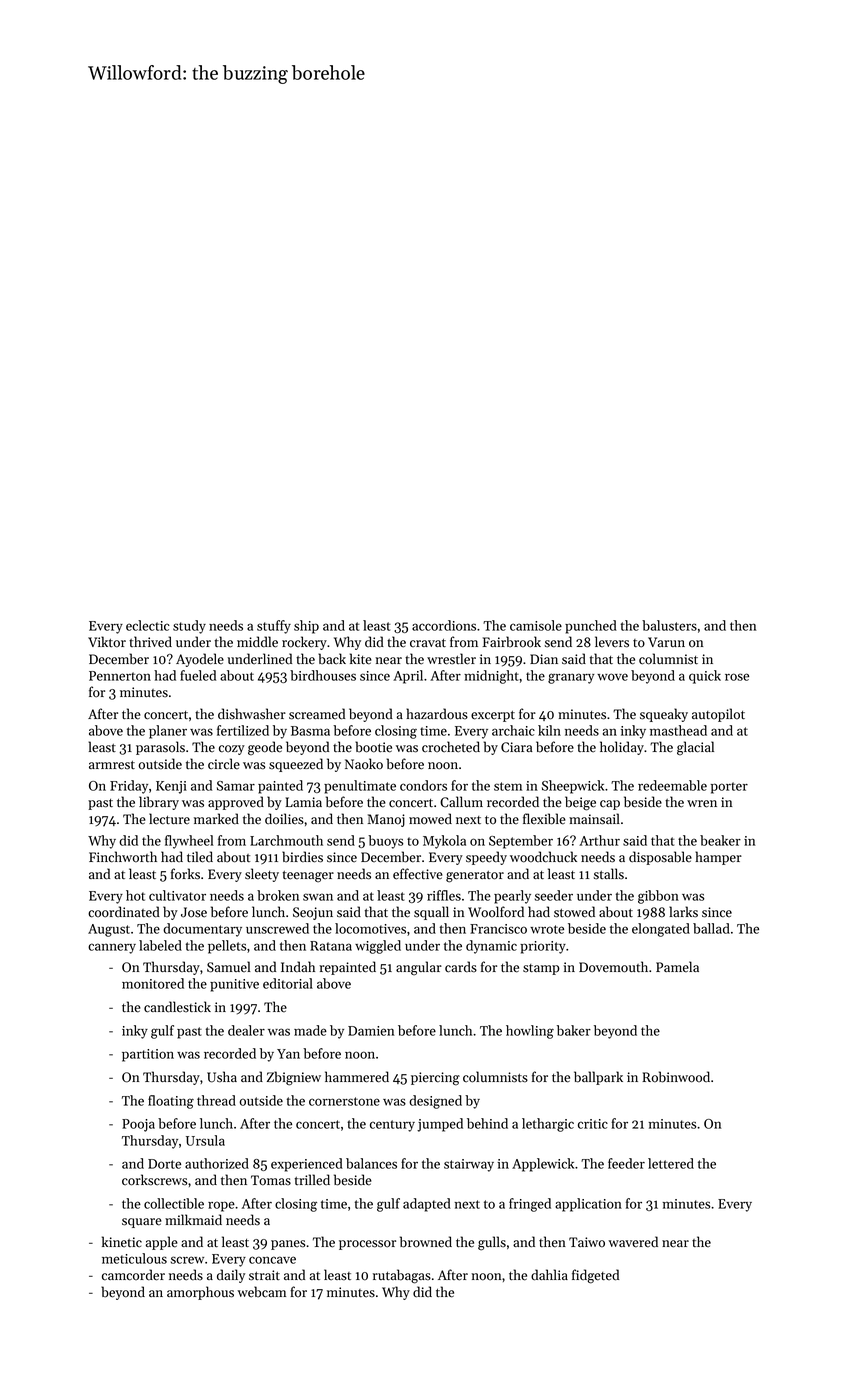 The height and width of the screenshot is (1400, 849). I want to click on eclectic, so click(148, 625).
